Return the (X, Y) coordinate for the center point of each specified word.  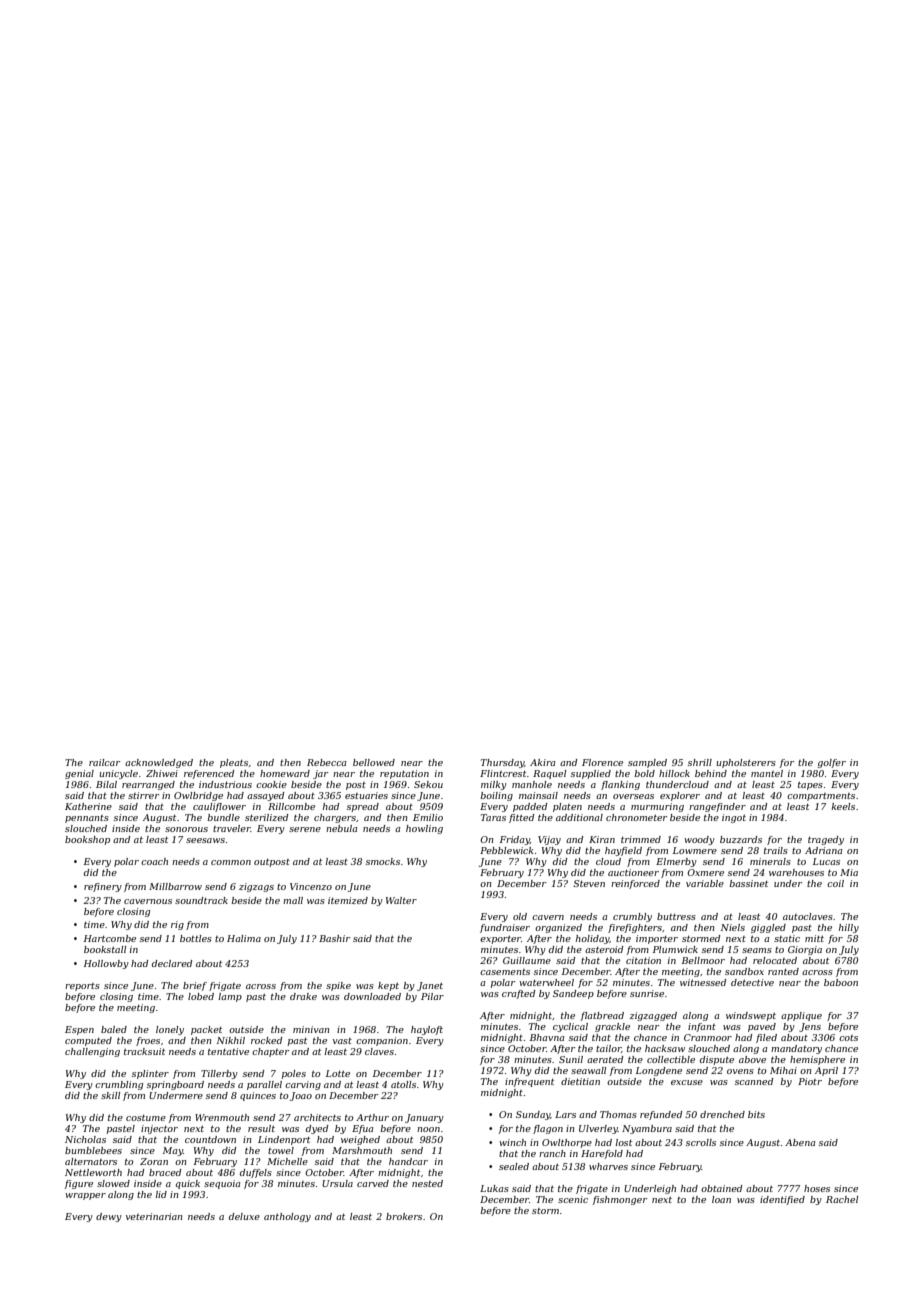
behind (711, 773)
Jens (810, 1027)
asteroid (604, 949)
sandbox (744, 971)
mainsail (538, 795)
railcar (104, 762)
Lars (565, 1114)
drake (303, 996)
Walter (401, 900)
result (261, 1128)
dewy (109, 1217)
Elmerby (676, 862)
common (231, 862)
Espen (79, 1030)
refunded (661, 1115)
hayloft (427, 1030)
